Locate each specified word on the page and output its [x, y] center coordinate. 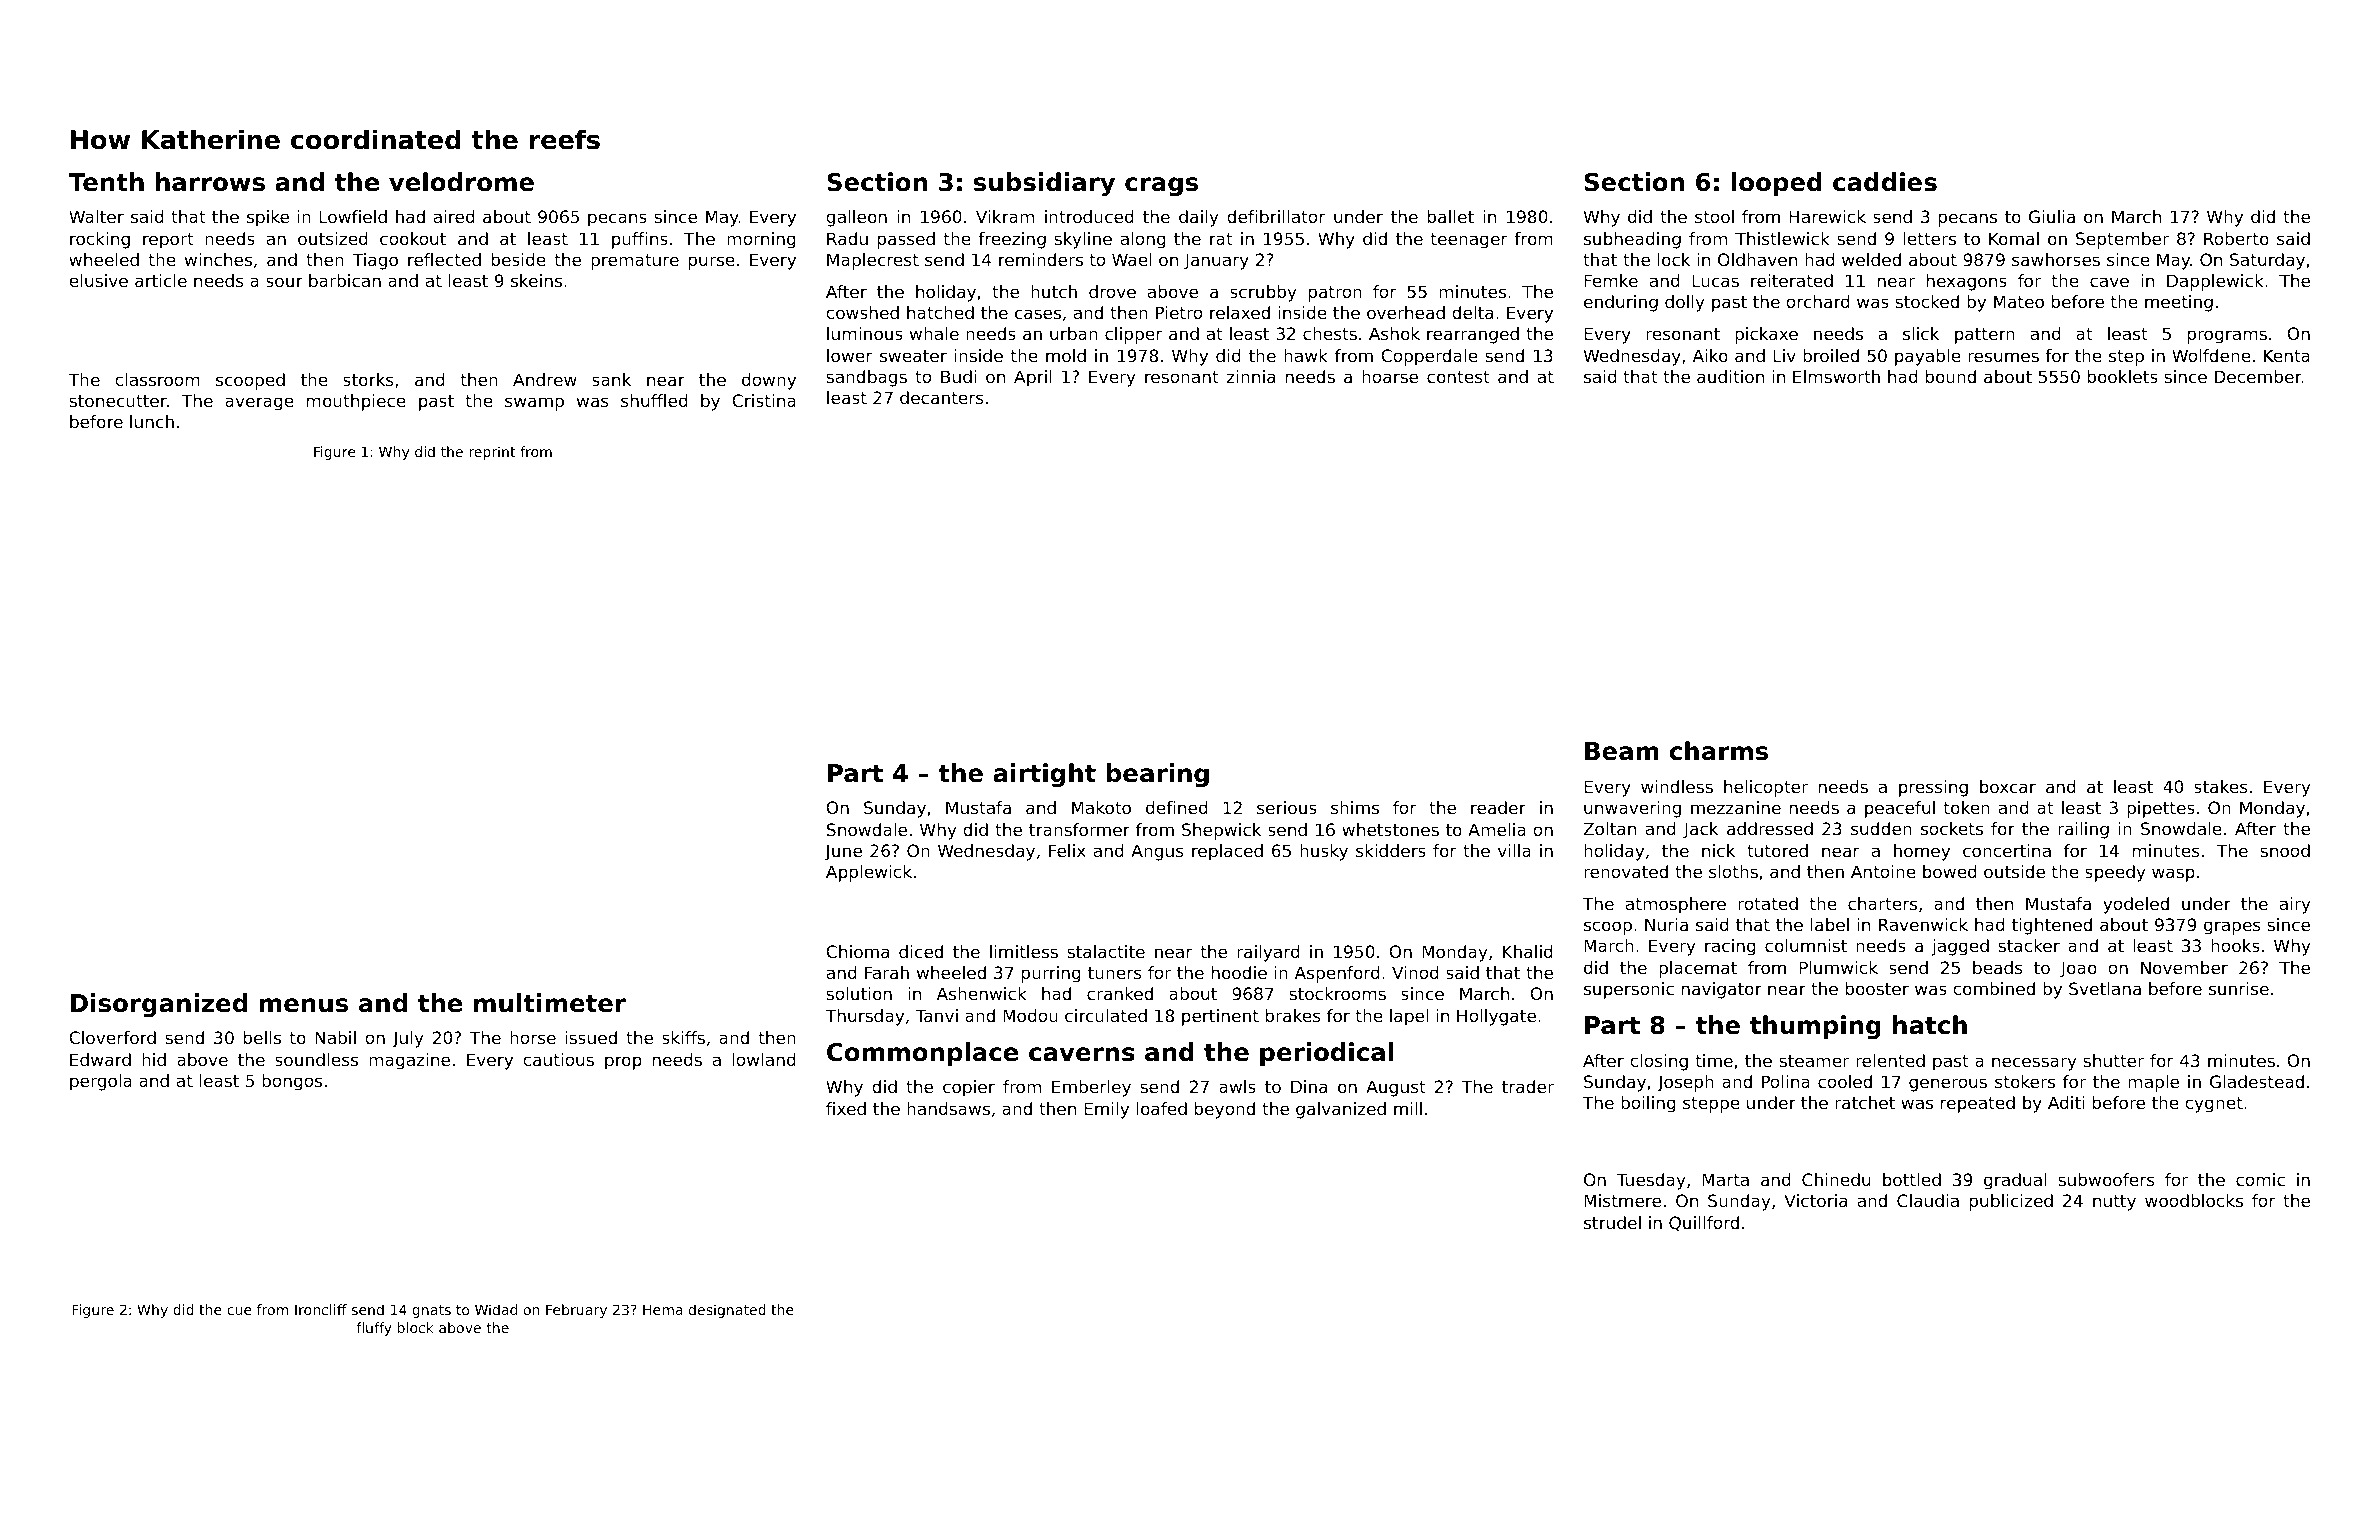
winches [218, 259]
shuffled [654, 400]
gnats [431, 1311]
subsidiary [1044, 184]
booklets [2123, 376]
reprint [492, 453]
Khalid [1528, 951]
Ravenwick [1923, 924]
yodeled [2136, 905]
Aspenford [1337, 974]
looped [1777, 184]
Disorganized [159, 1005]
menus [304, 1005]
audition [1730, 376]
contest [1458, 377]
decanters [941, 397]
